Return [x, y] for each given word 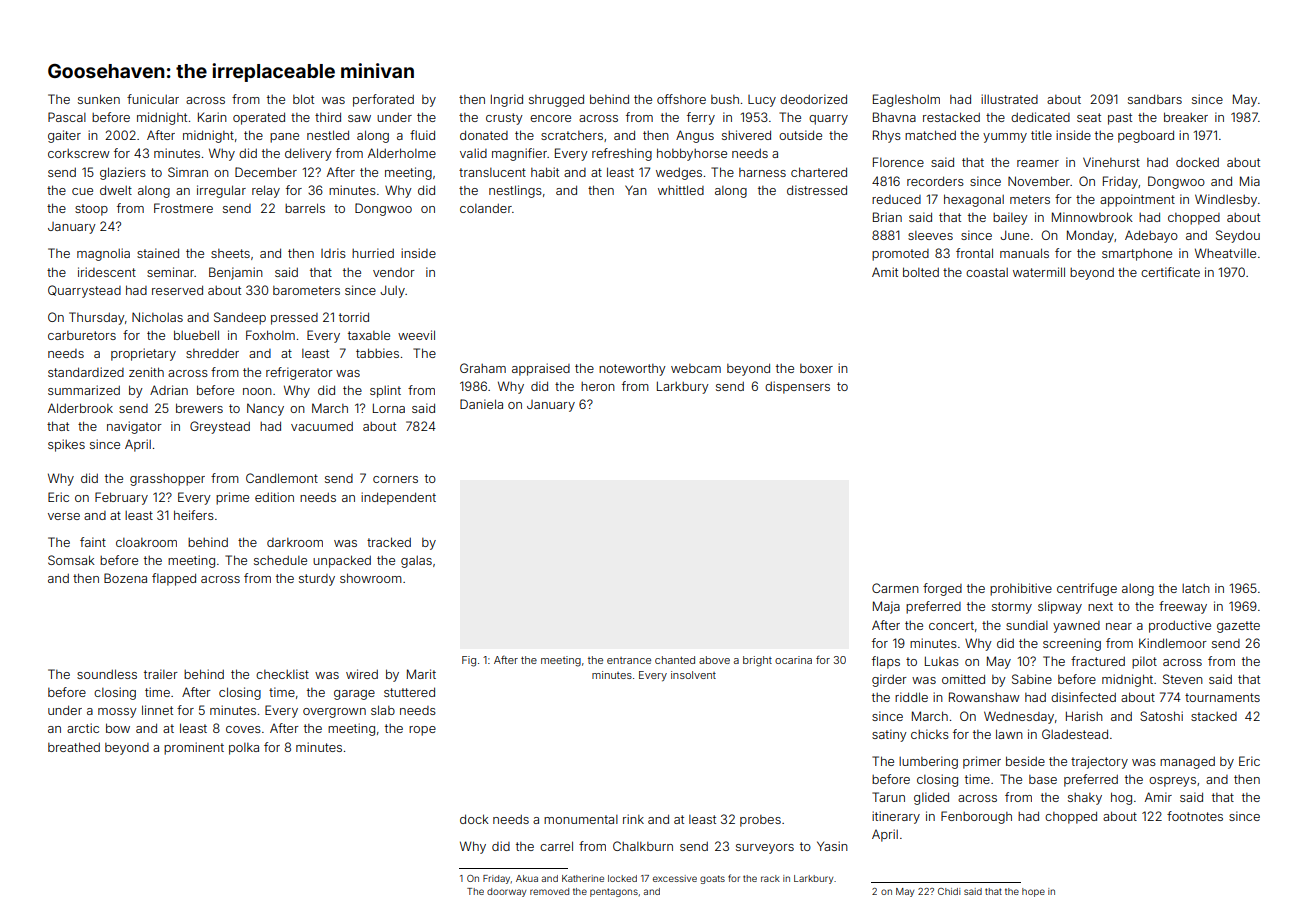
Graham [483, 368]
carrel [556, 846]
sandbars [1155, 99]
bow [118, 728]
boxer [816, 368]
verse [64, 516]
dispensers [797, 387]
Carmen [895, 588]
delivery [308, 154]
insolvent [693, 675]
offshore [681, 99]
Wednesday [1019, 717]
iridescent [107, 272]
